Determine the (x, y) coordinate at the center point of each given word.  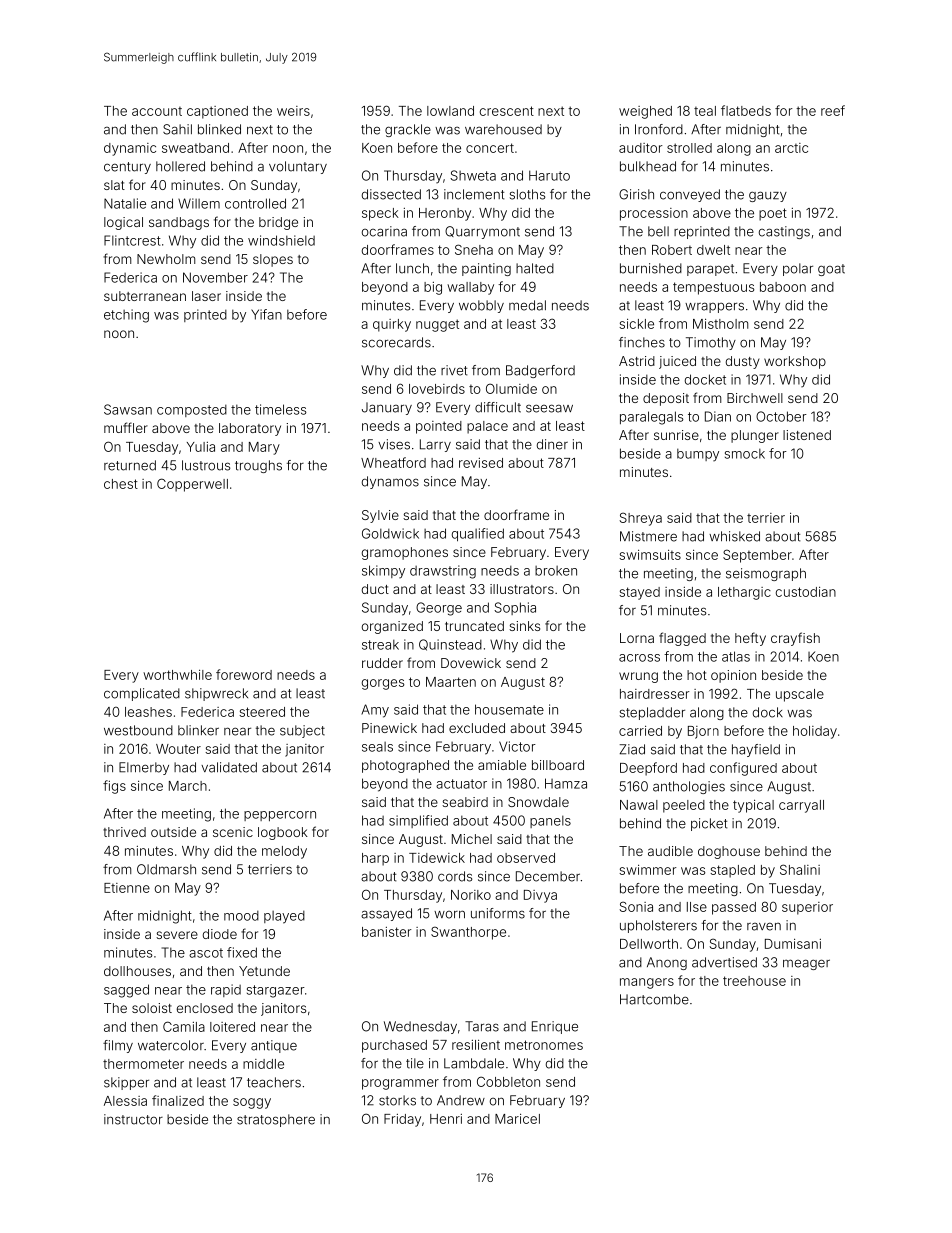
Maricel (517, 1119)
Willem (199, 203)
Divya (540, 896)
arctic (791, 148)
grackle (408, 130)
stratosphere (276, 1120)
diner (552, 444)
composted (192, 411)
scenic (233, 832)
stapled (732, 871)
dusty (743, 362)
